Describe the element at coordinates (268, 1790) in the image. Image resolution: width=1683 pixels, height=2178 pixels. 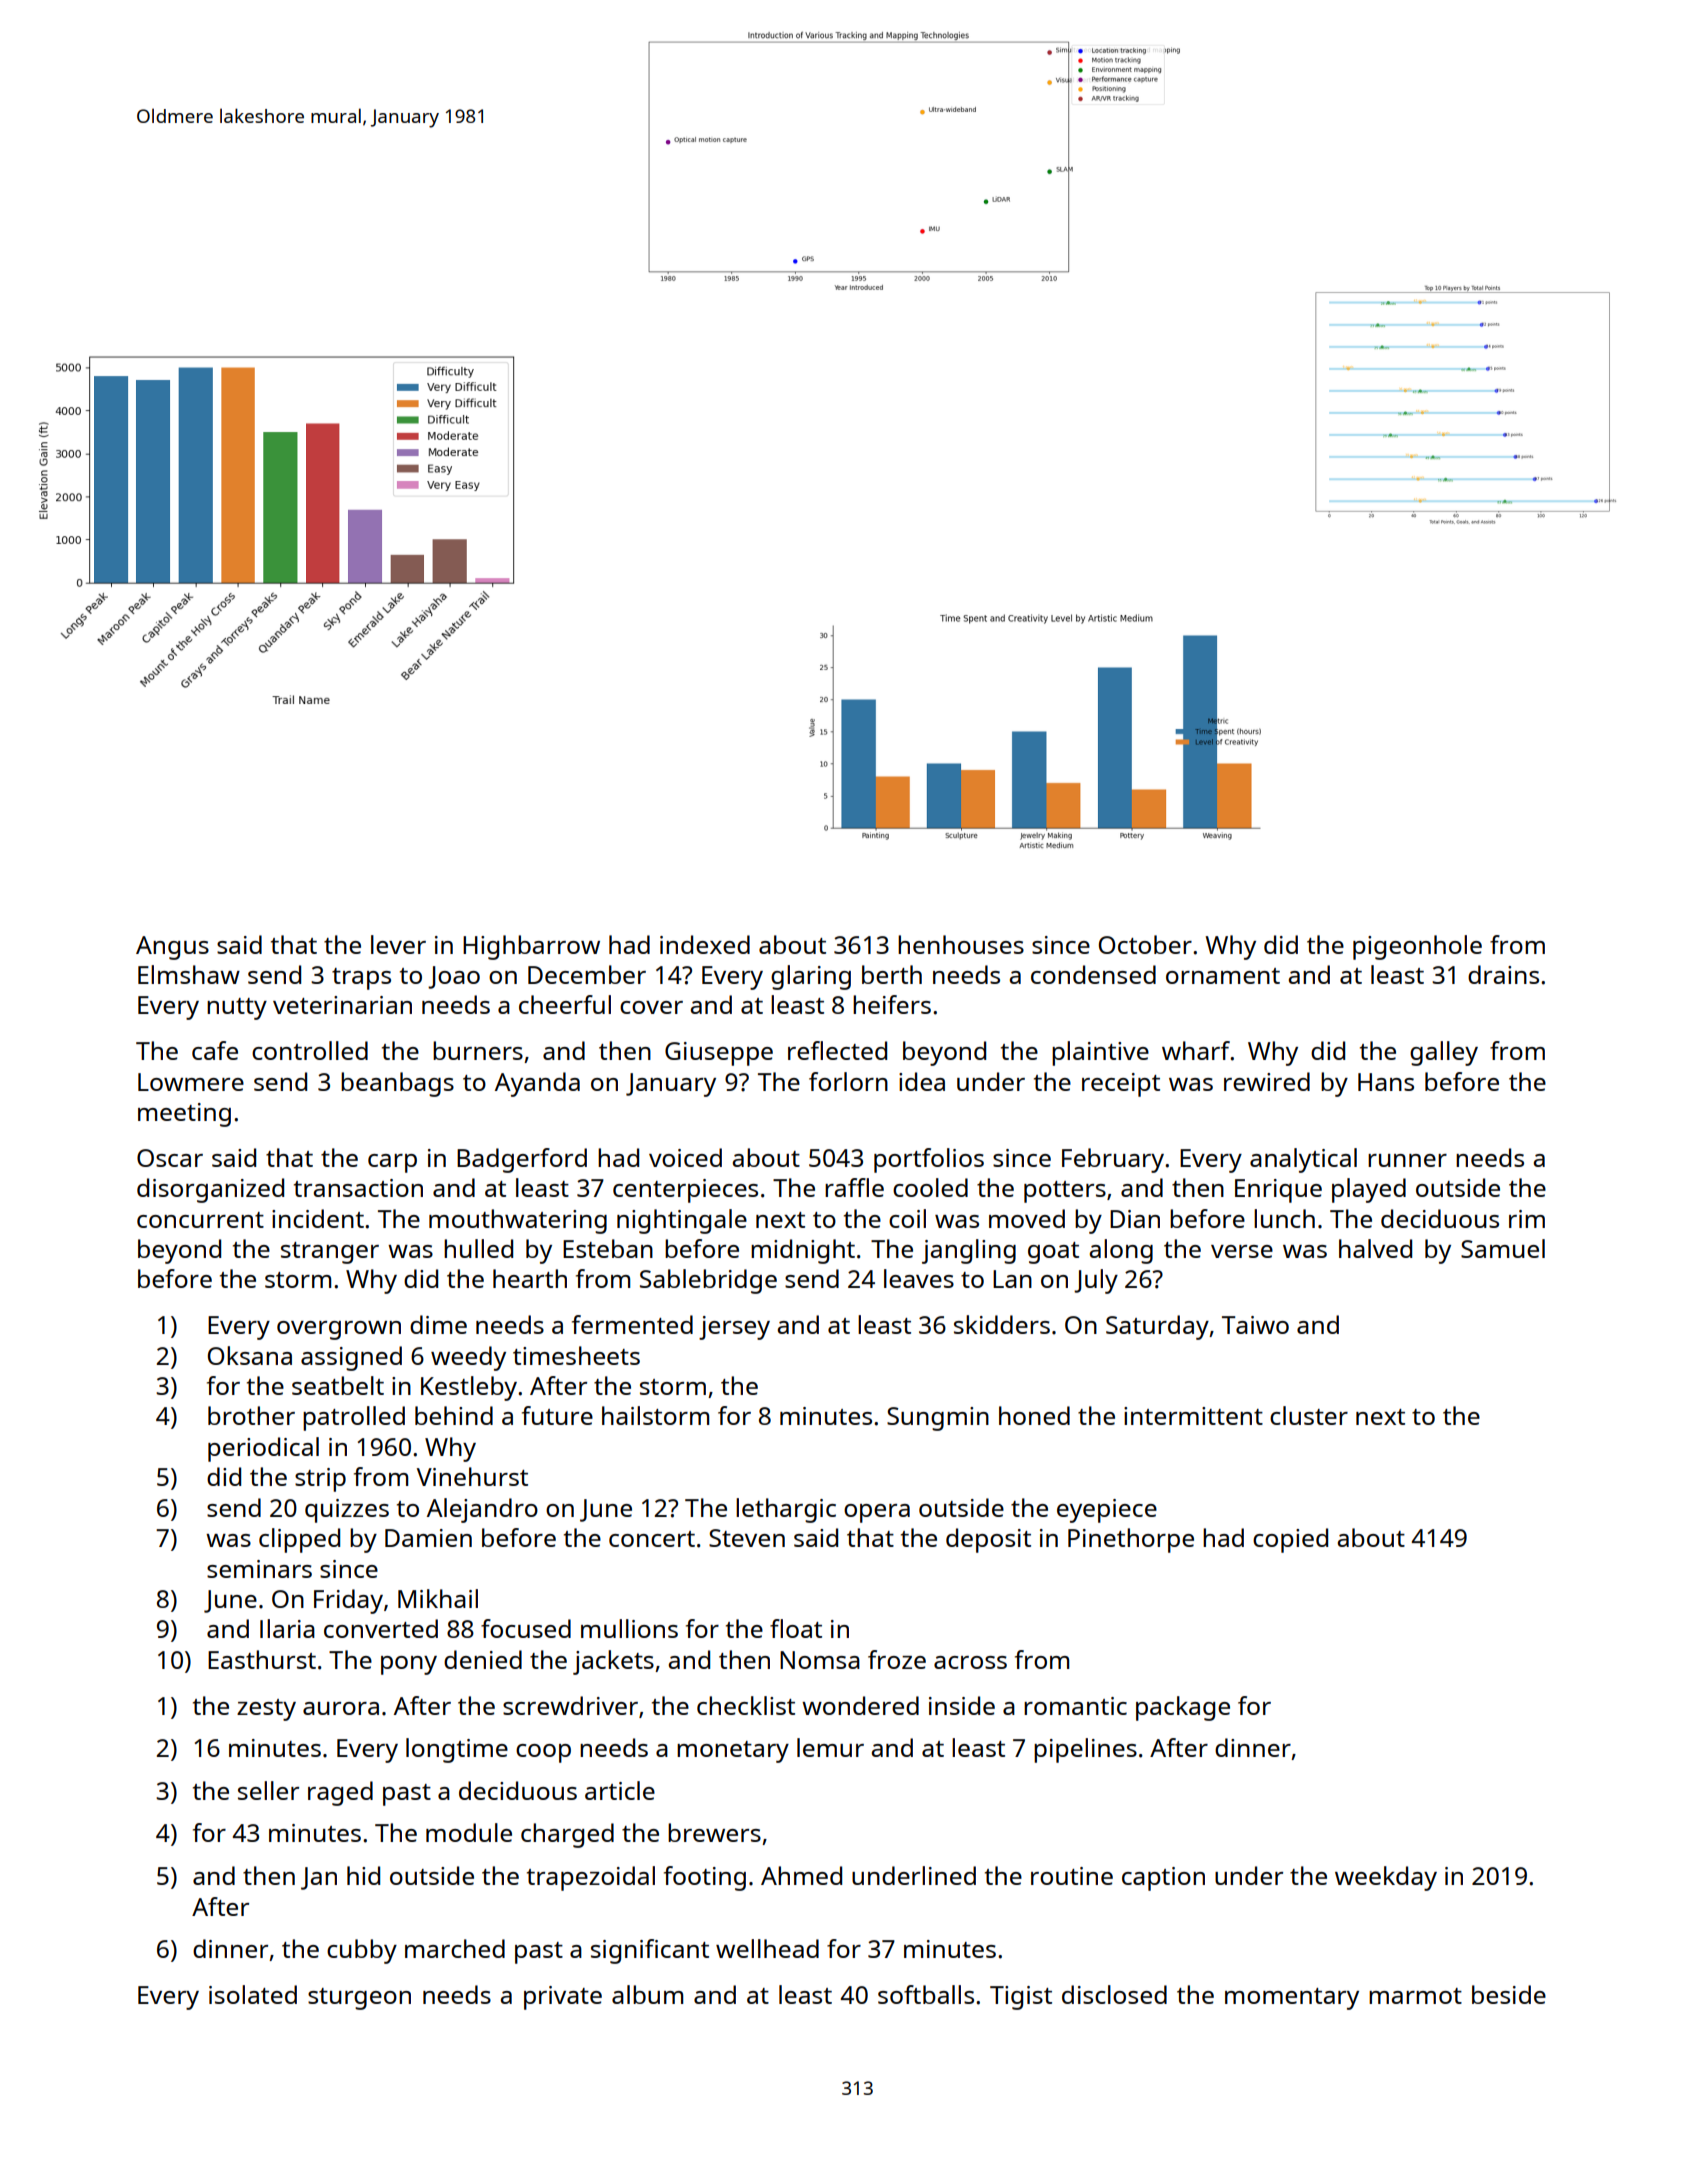
I see `seller` at that location.
